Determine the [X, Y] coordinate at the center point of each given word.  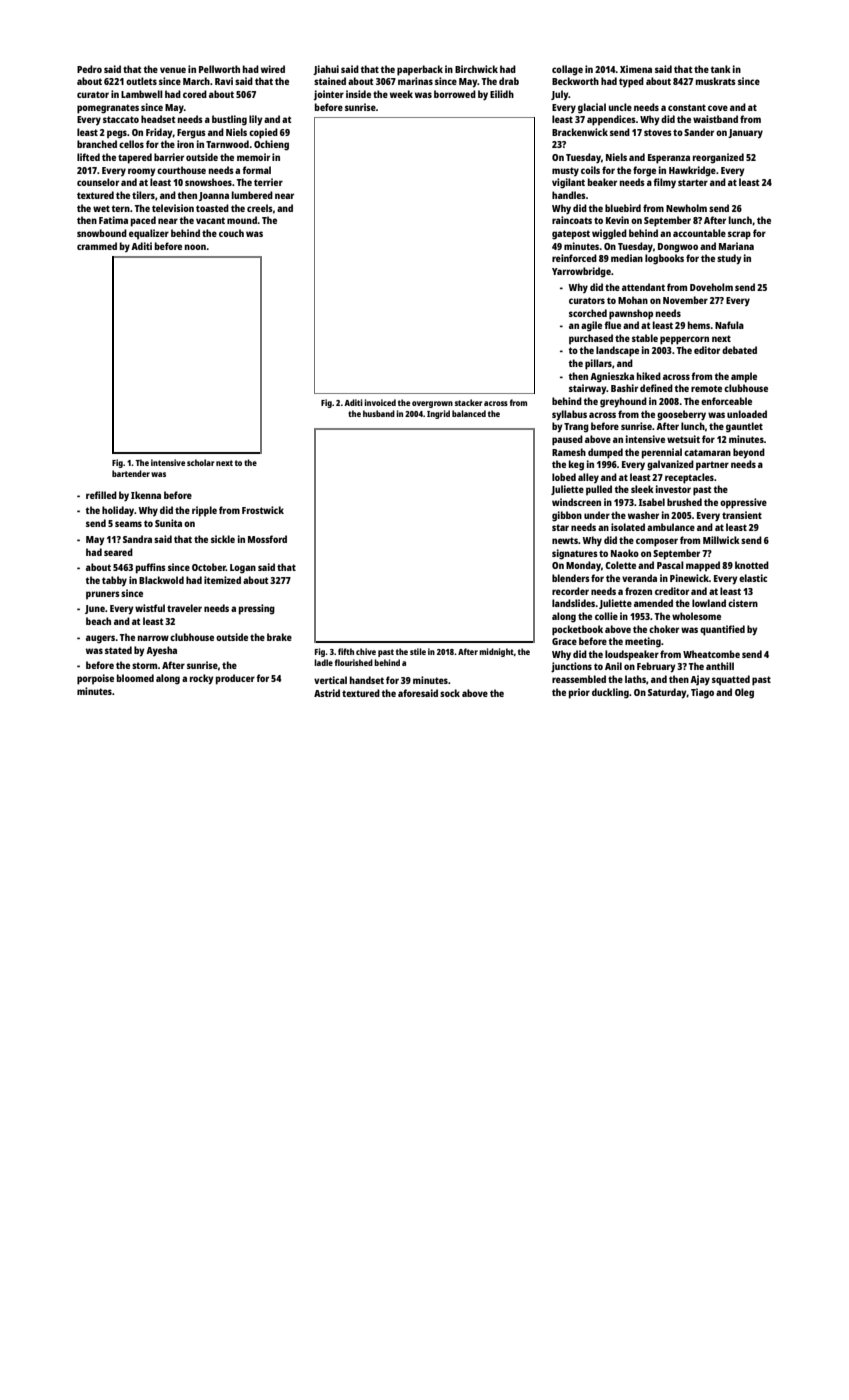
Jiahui [326, 70]
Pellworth [219, 69]
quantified [722, 630]
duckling [610, 693]
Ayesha [161, 651]
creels [260, 208]
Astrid [327, 693]
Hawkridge [692, 171]
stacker [468, 402]
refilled [101, 495]
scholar [200, 462]
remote [706, 388]
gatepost [571, 235]
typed [631, 82]
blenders [571, 578]
